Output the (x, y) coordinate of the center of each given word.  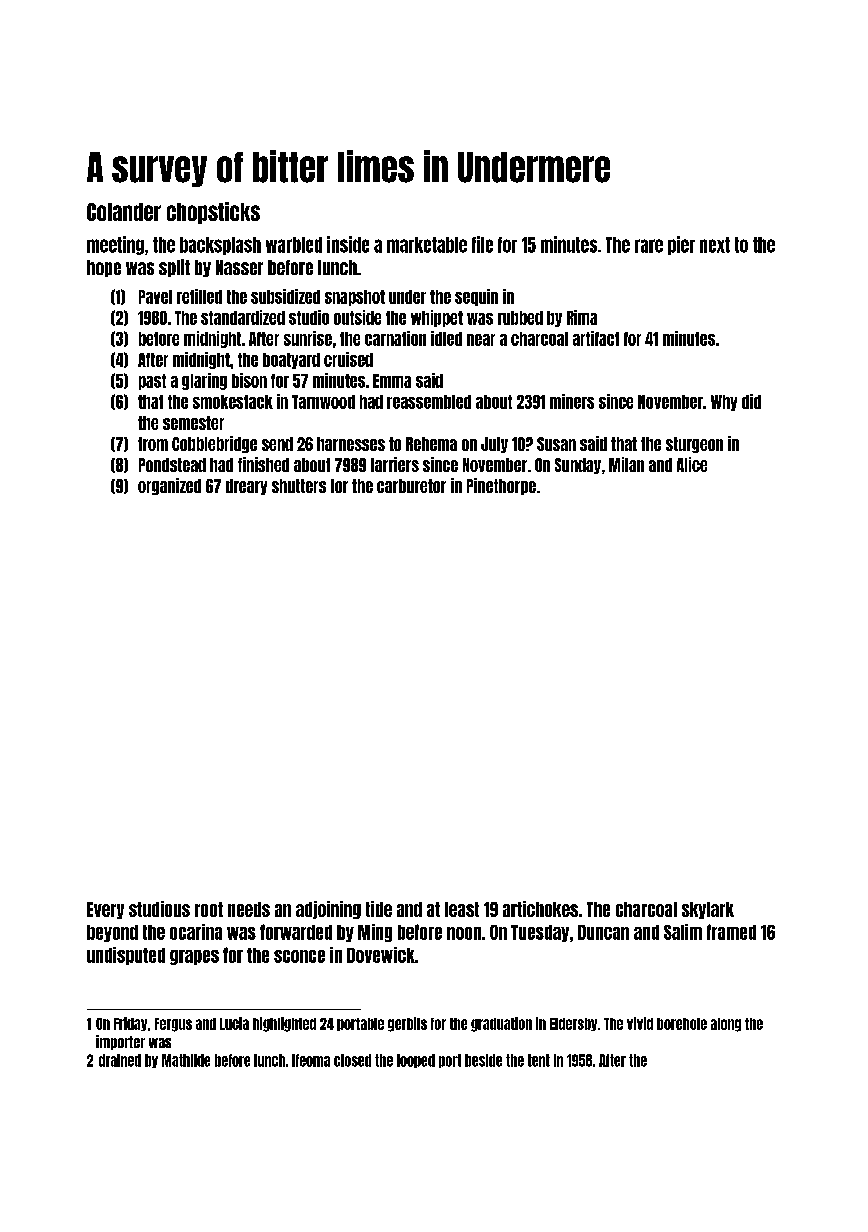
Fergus (173, 1025)
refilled (199, 296)
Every (105, 910)
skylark (708, 910)
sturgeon (694, 445)
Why (724, 403)
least (462, 909)
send (277, 444)
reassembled (429, 402)
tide (379, 909)
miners (572, 401)
